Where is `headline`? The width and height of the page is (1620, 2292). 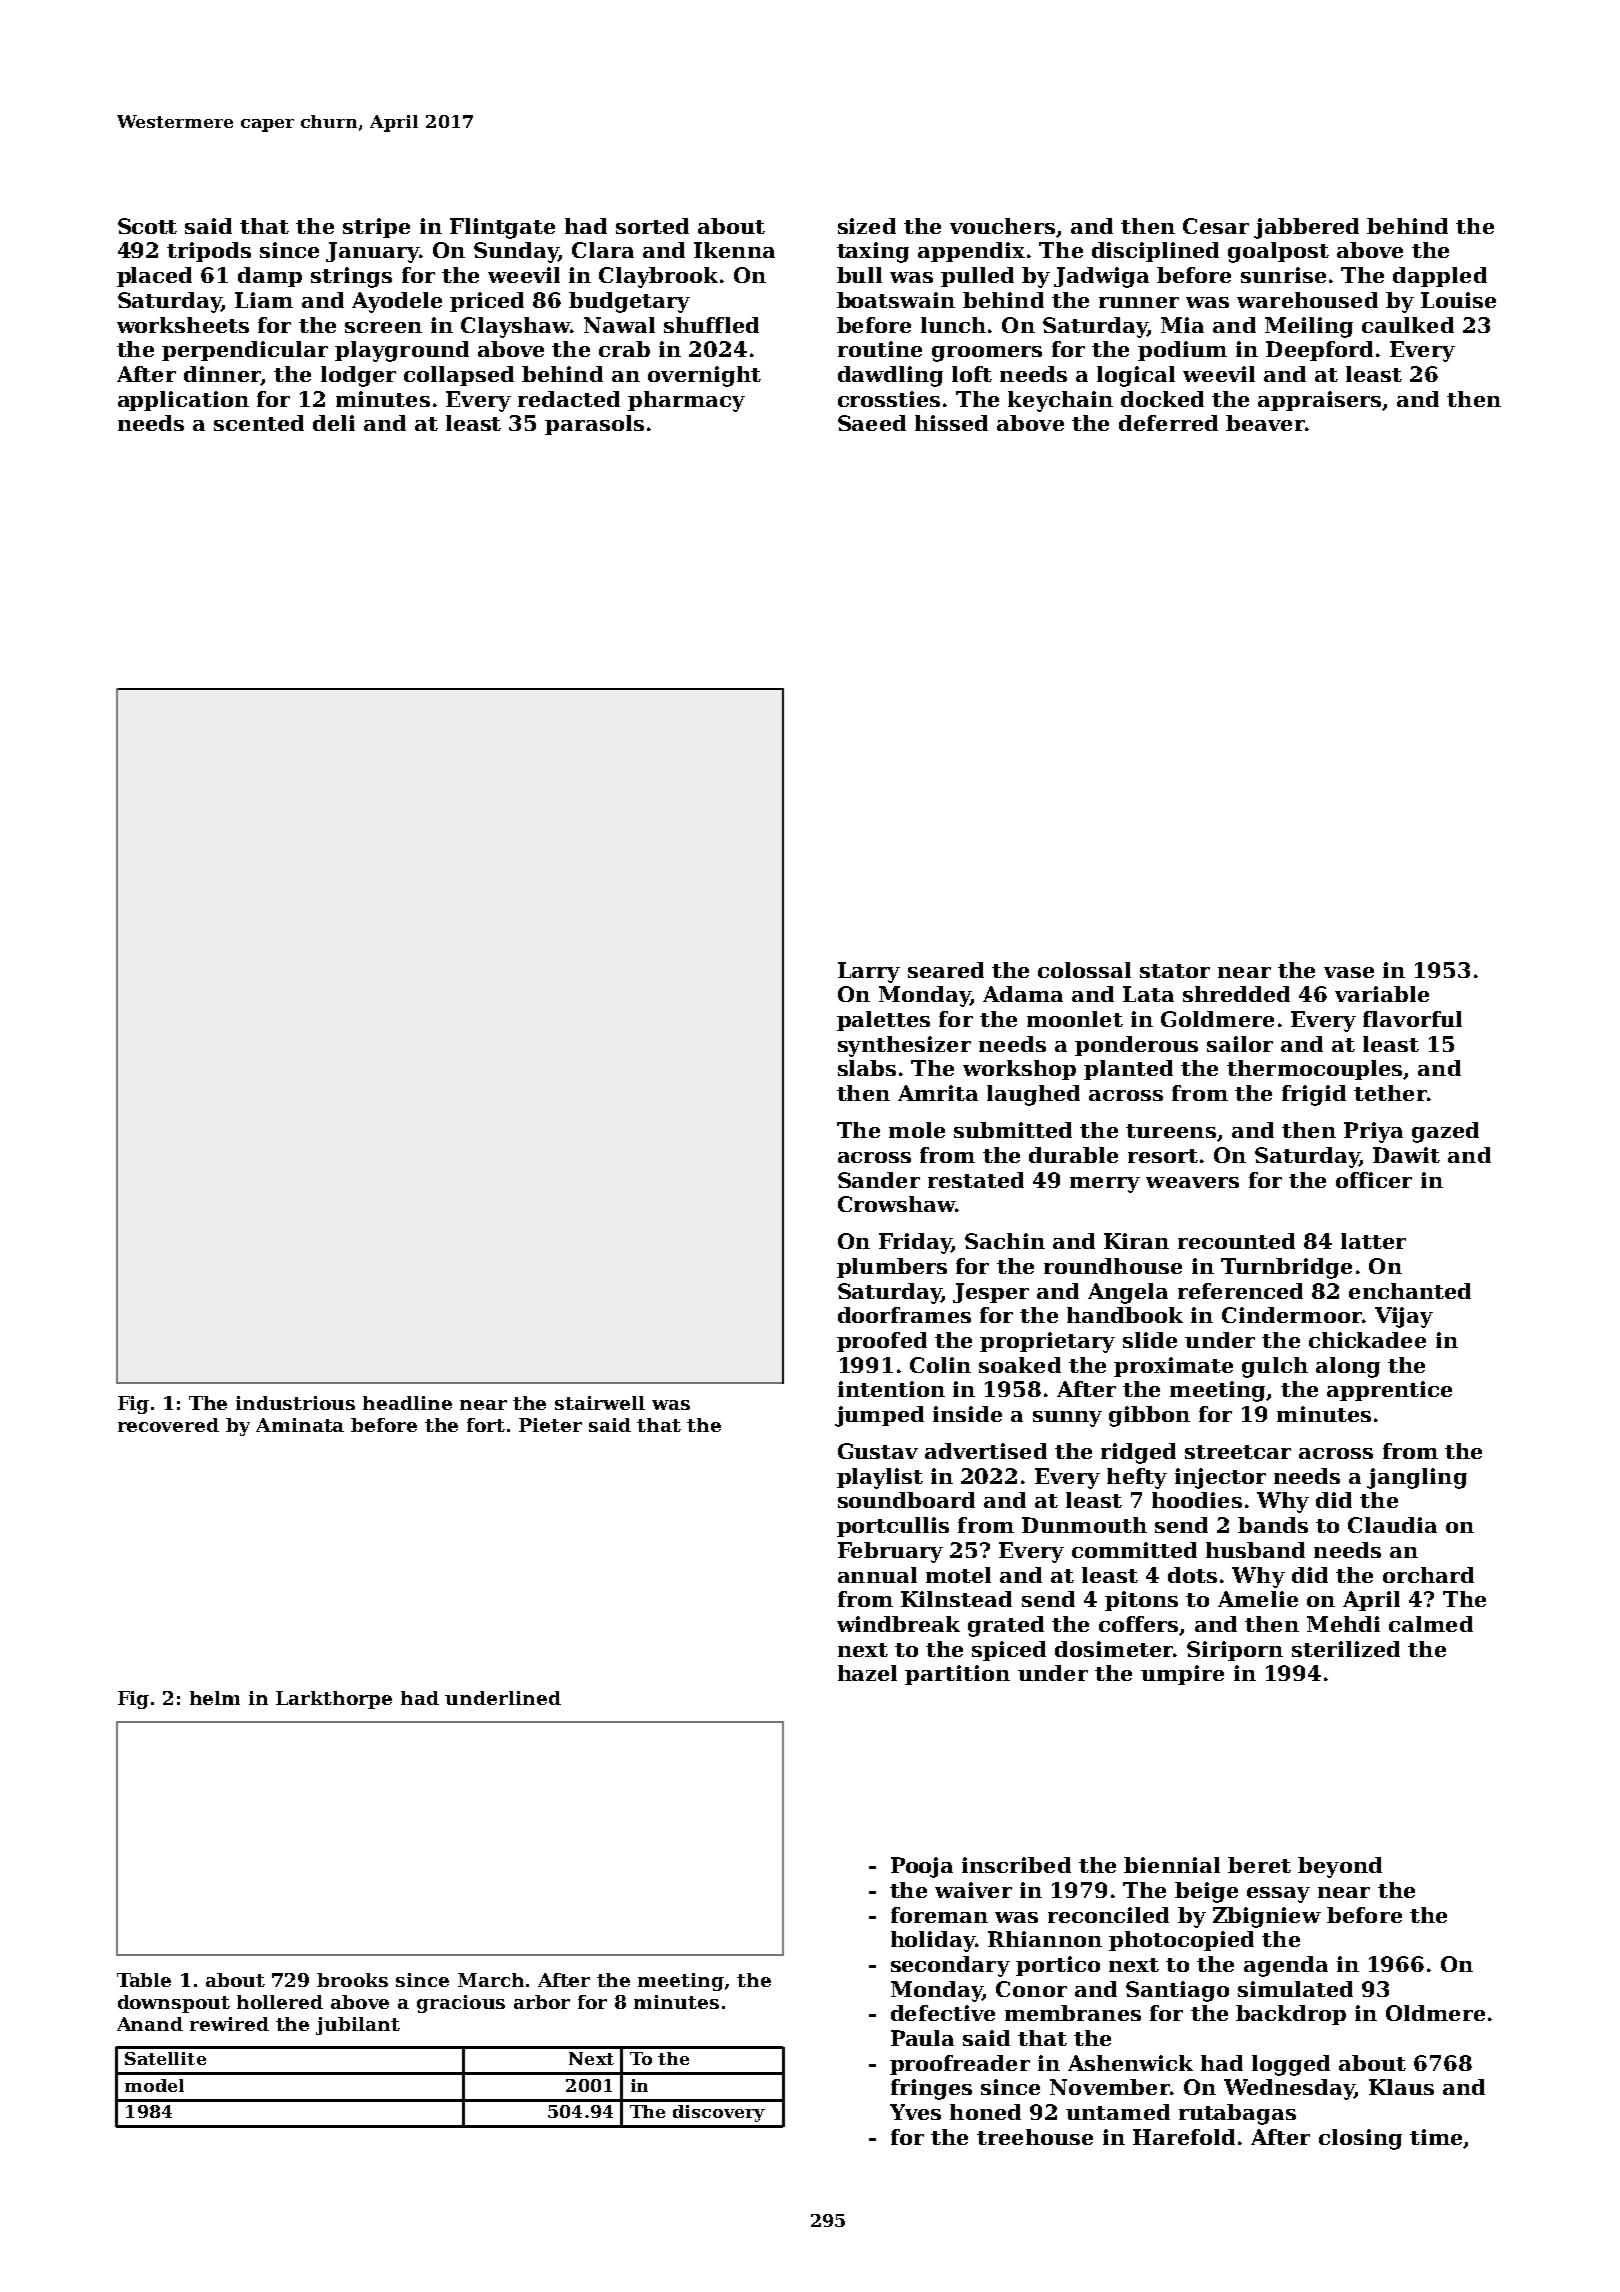 headline is located at coordinates (407, 1403).
